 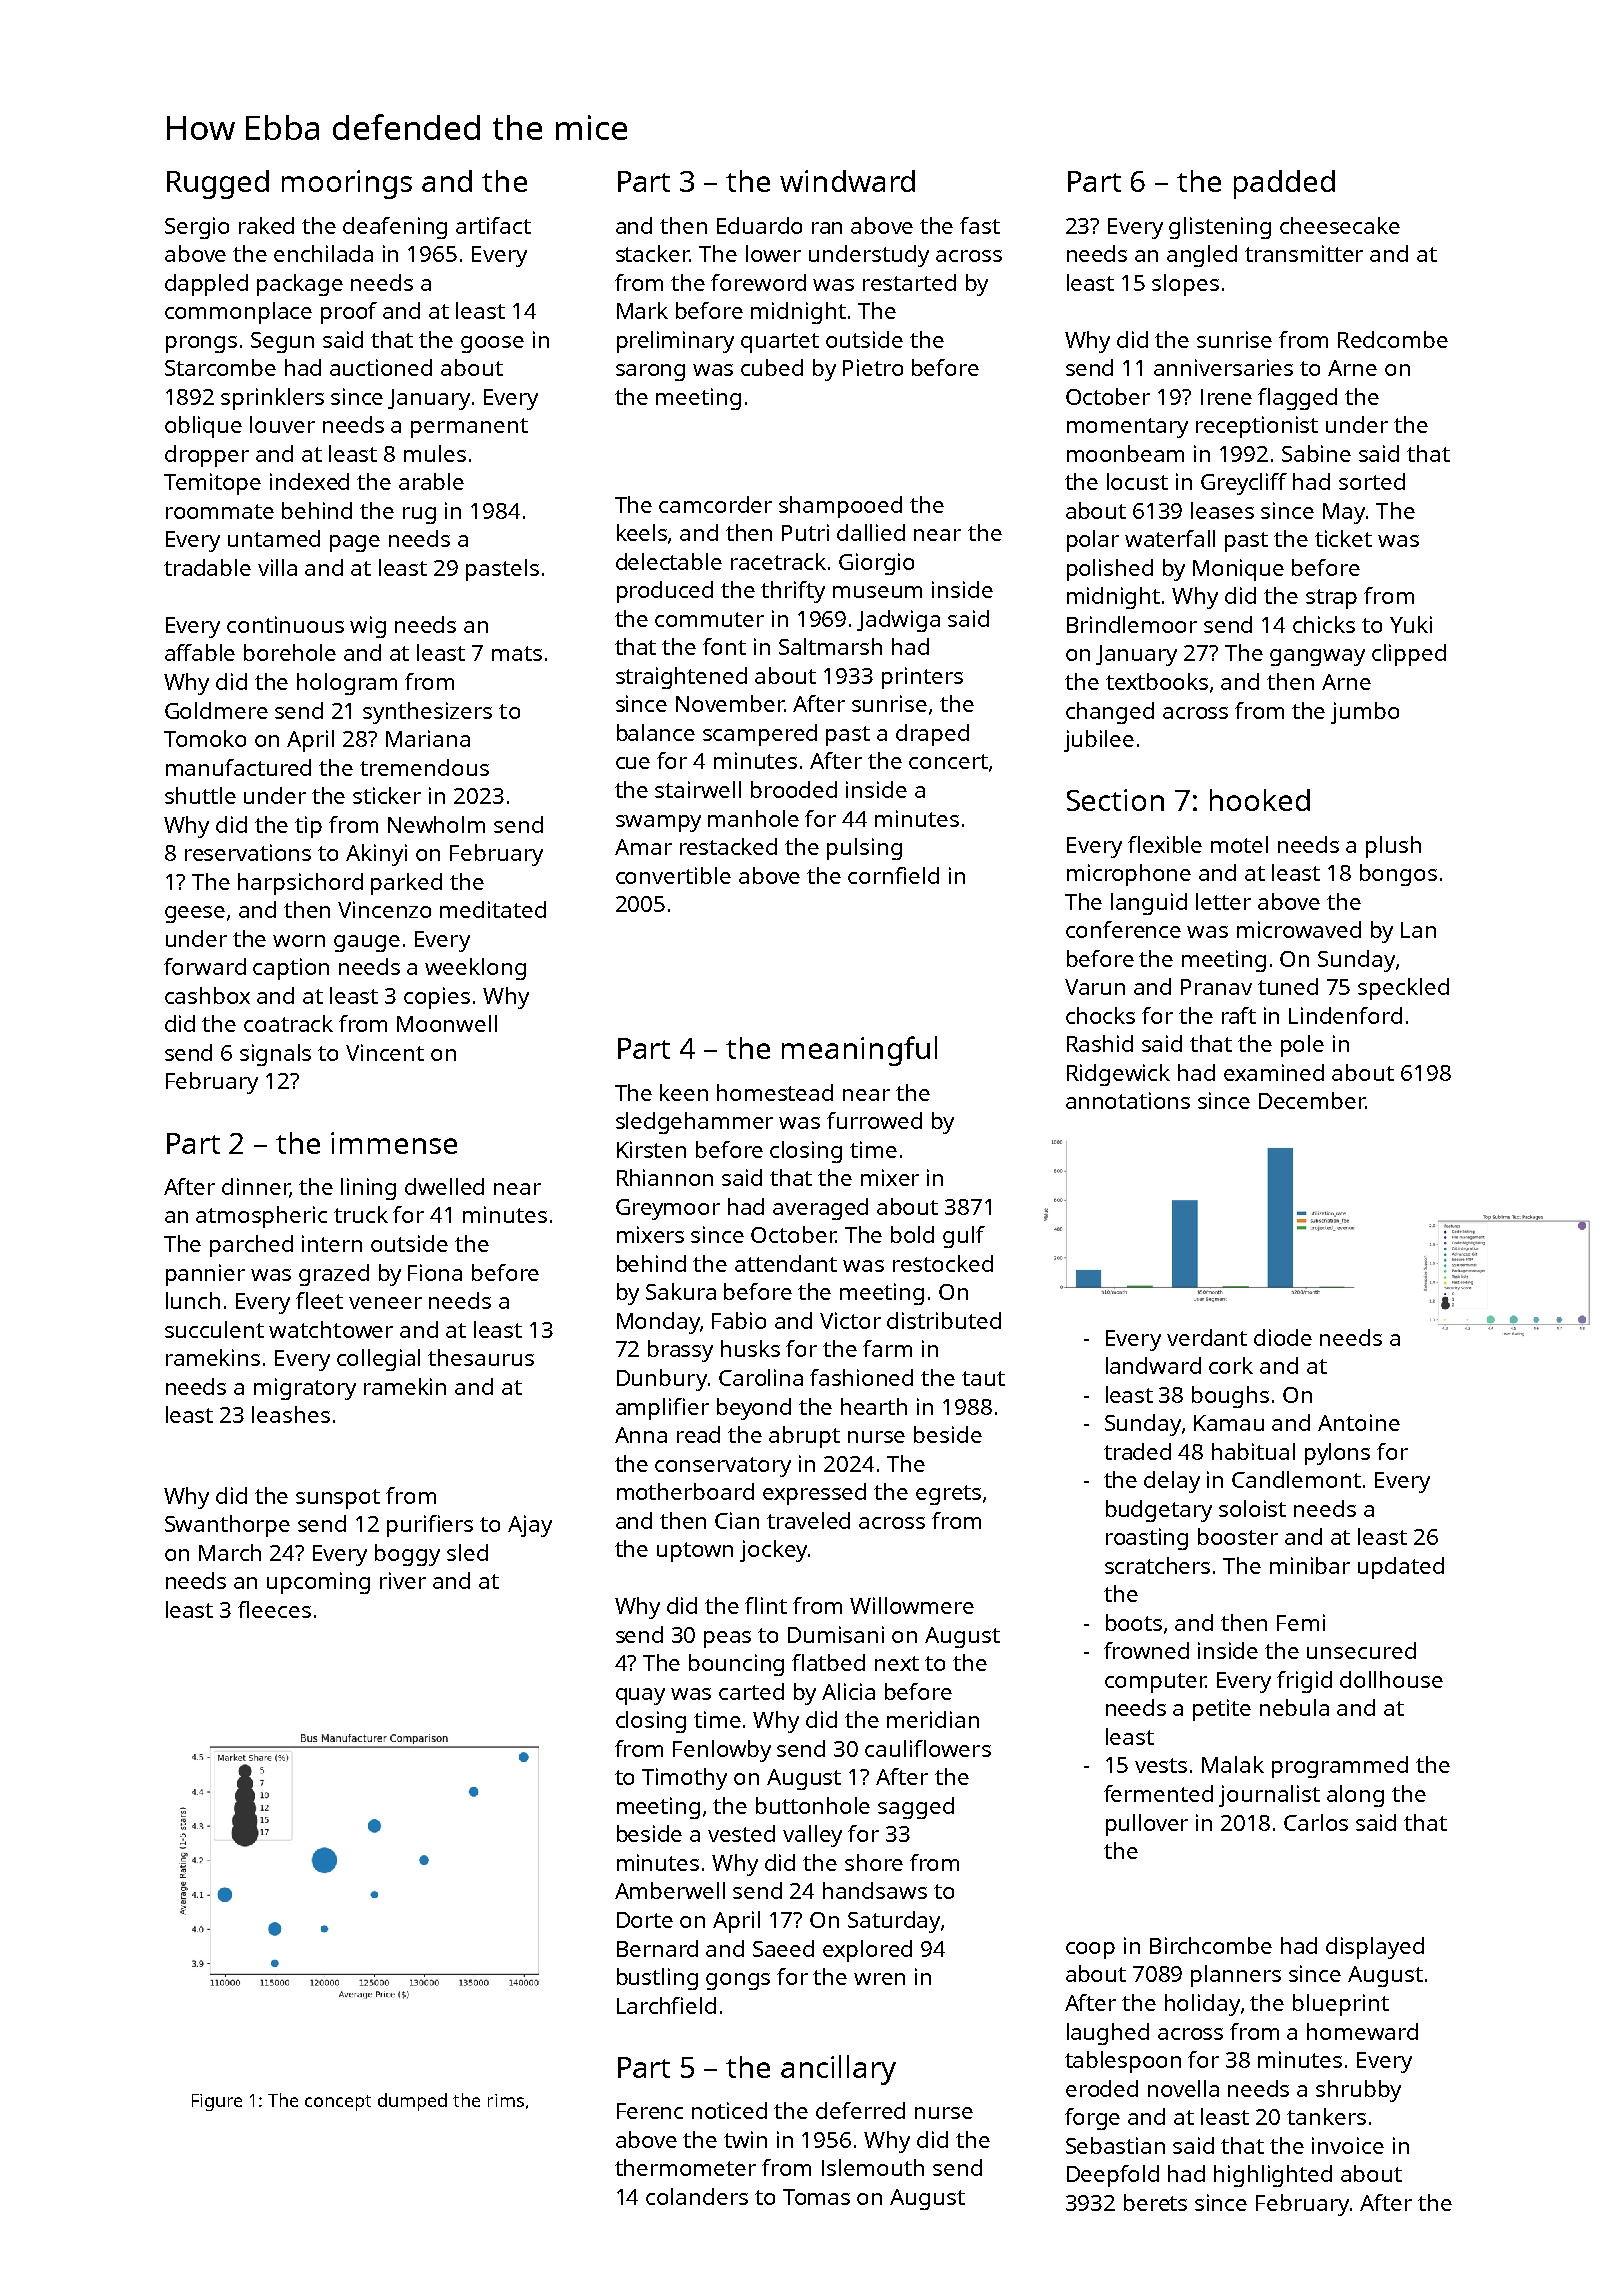 I want to click on windward, so click(x=847, y=181).
